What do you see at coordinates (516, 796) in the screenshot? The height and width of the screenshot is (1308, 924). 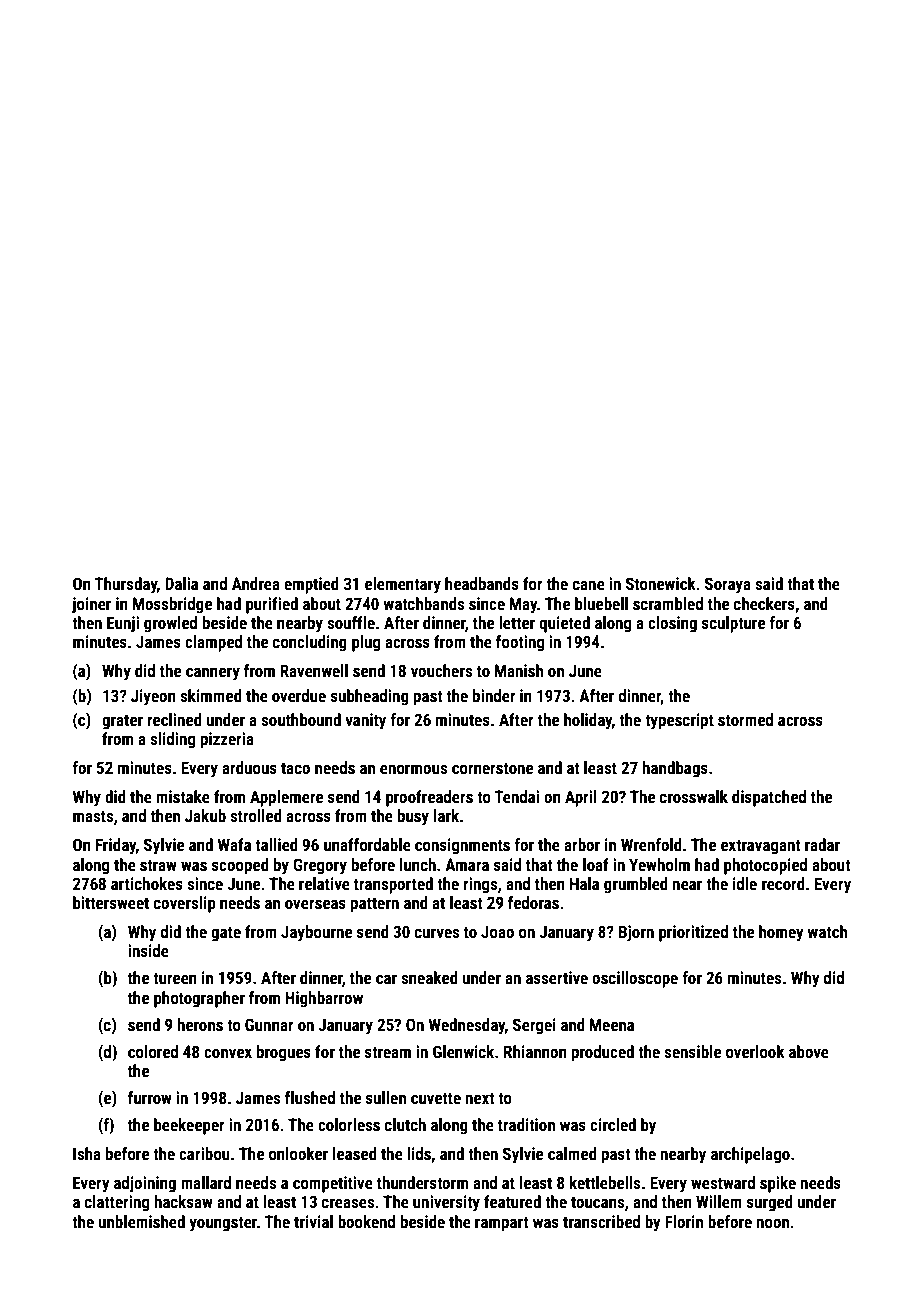 I see `Tendai` at bounding box center [516, 796].
